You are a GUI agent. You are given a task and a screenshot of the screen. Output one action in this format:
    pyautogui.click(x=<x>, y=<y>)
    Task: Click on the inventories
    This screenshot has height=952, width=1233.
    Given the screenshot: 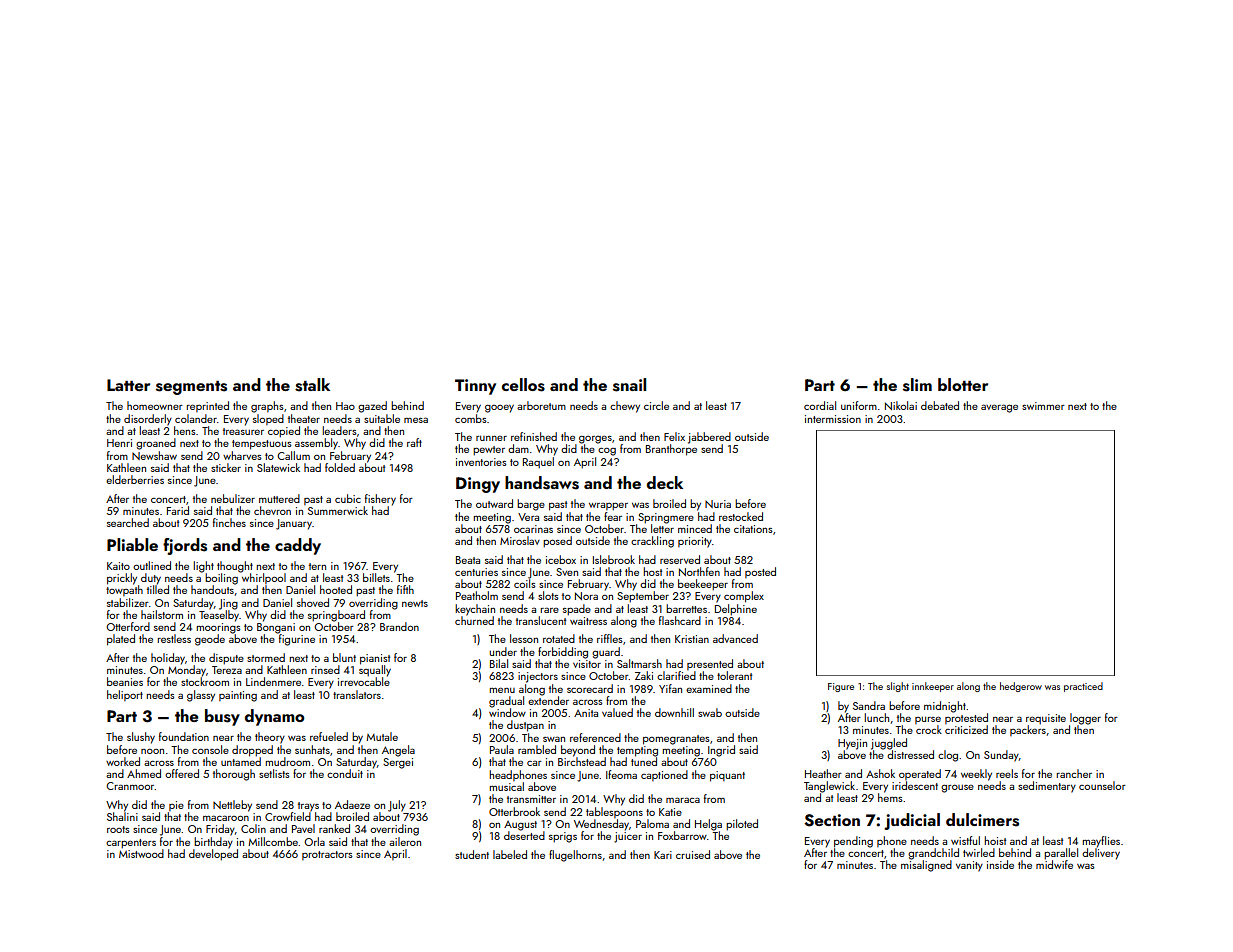 What is the action you would take?
    pyautogui.click(x=481, y=462)
